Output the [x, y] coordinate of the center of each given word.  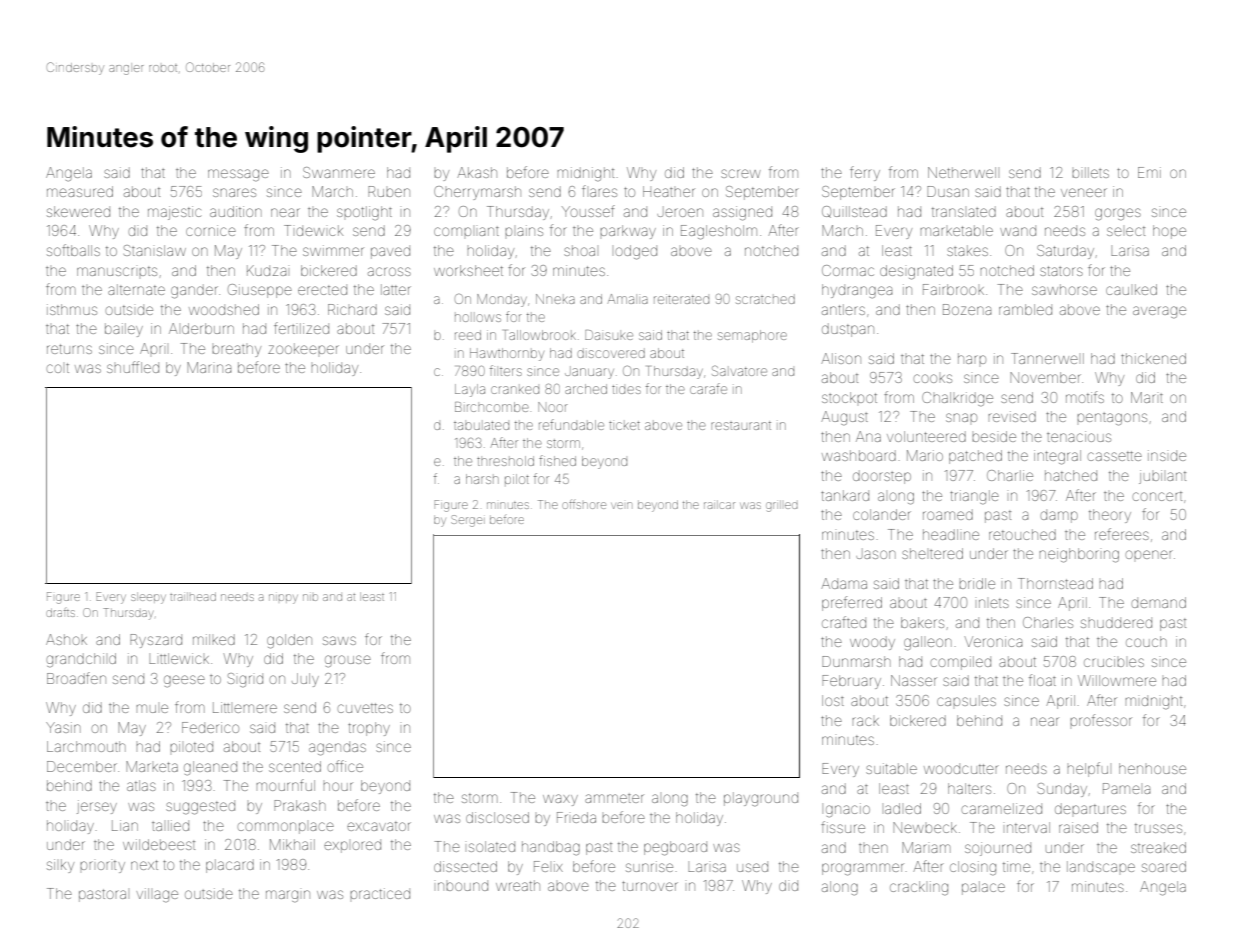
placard [230, 866]
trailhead [193, 596]
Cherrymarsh [477, 193]
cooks [932, 378]
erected [322, 289]
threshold [505, 461]
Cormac [848, 270]
